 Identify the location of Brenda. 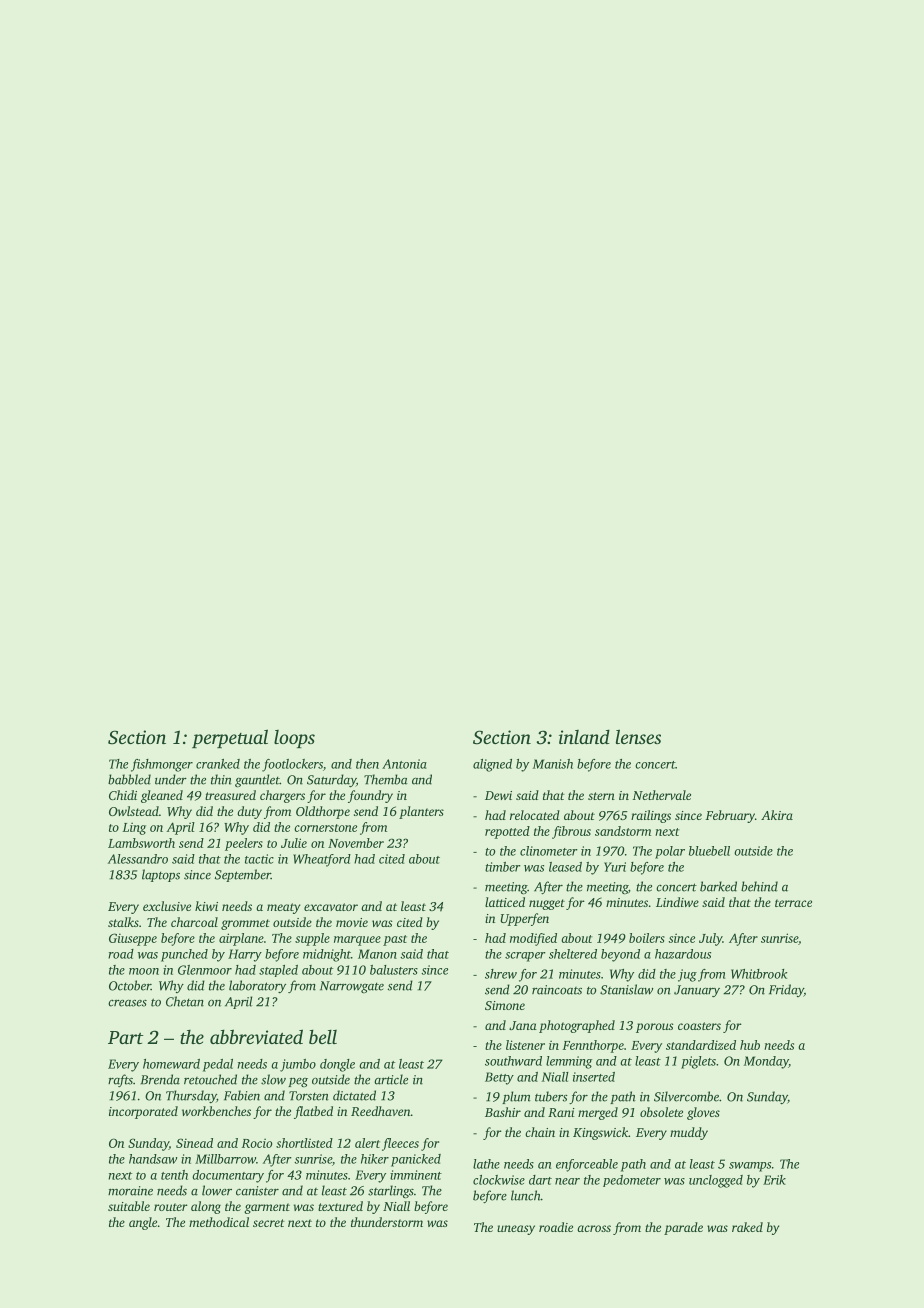
(160, 1079).
